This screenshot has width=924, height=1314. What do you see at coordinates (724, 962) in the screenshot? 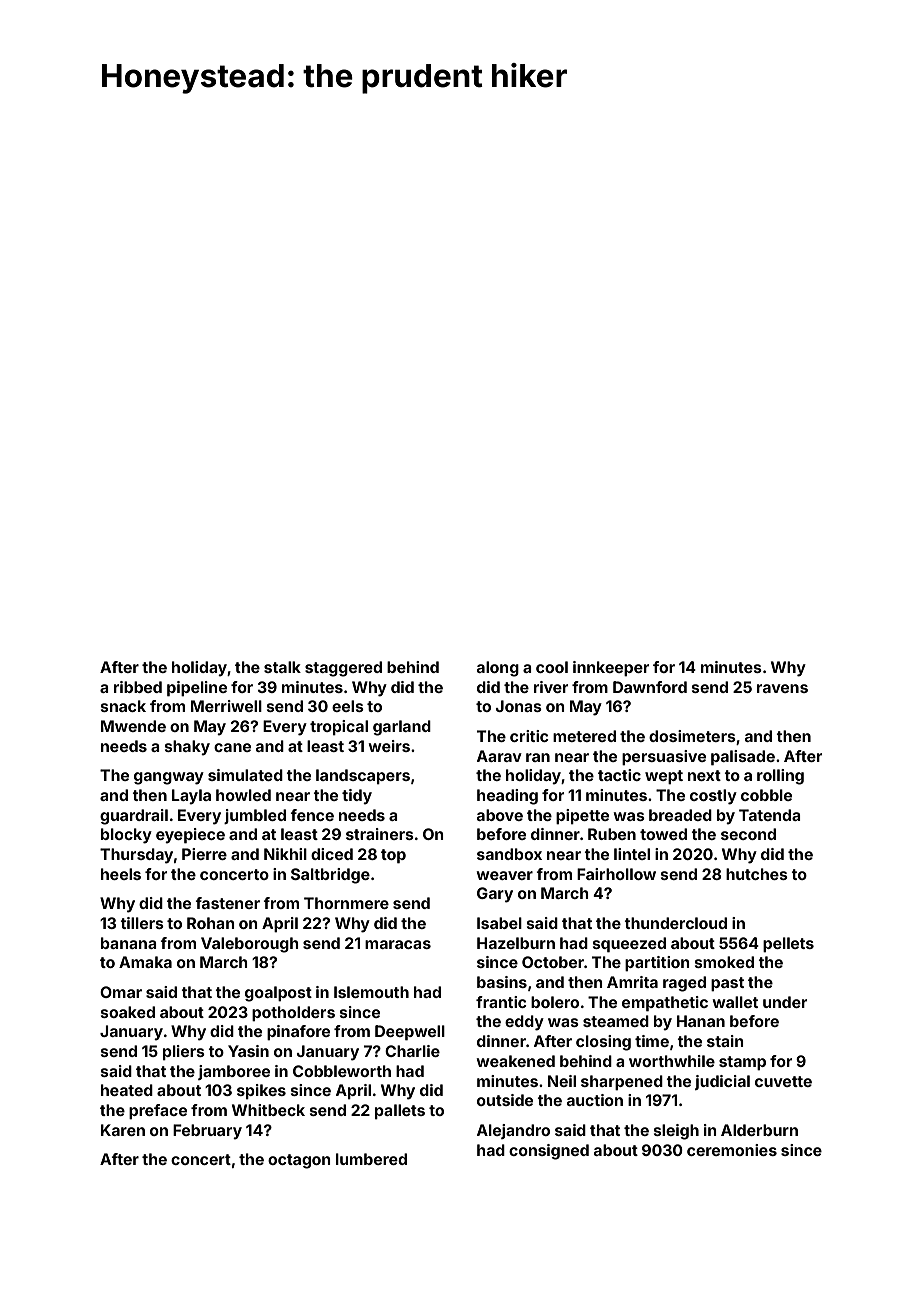
I see `smoked` at bounding box center [724, 962].
